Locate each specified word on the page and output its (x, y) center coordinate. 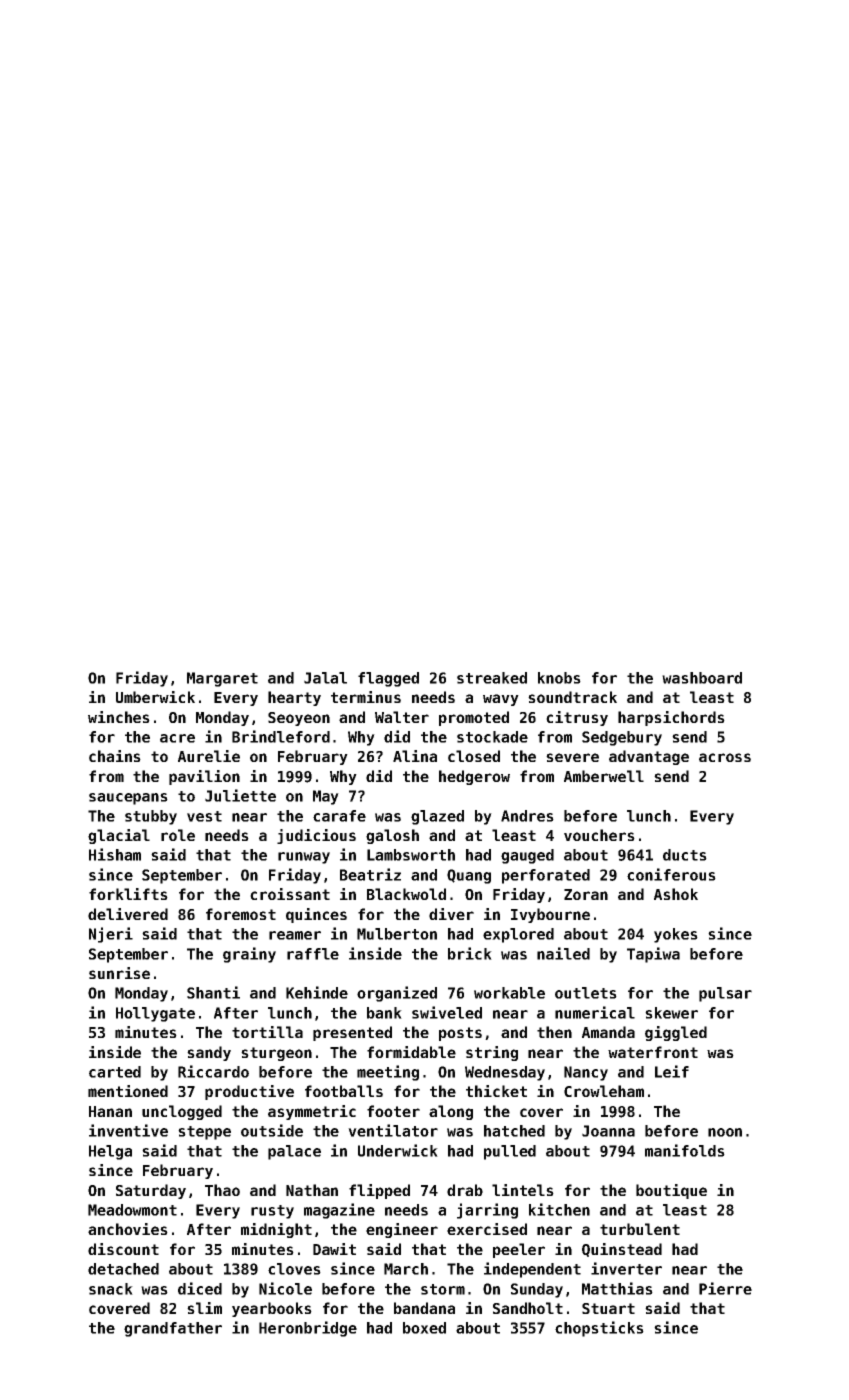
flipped (379, 1191)
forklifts (128, 894)
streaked (492, 678)
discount (123, 1249)
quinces (316, 915)
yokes (676, 935)
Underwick (398, 1150)
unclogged (182, 1112)
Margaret (222, 679)
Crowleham (604, 1091)
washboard (702, 678)
